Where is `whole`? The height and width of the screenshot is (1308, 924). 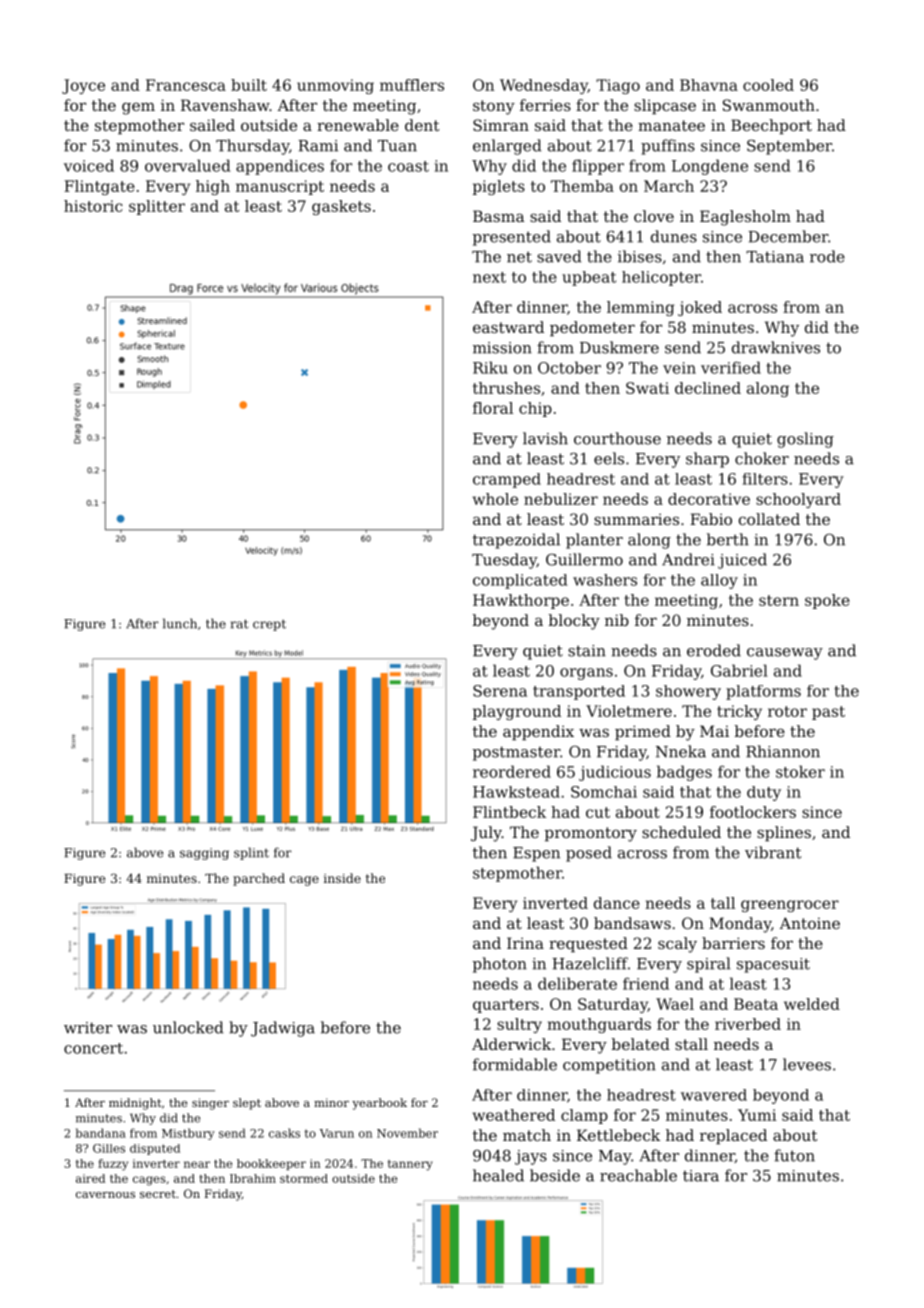 whole is located at coordinates (495, 499).
